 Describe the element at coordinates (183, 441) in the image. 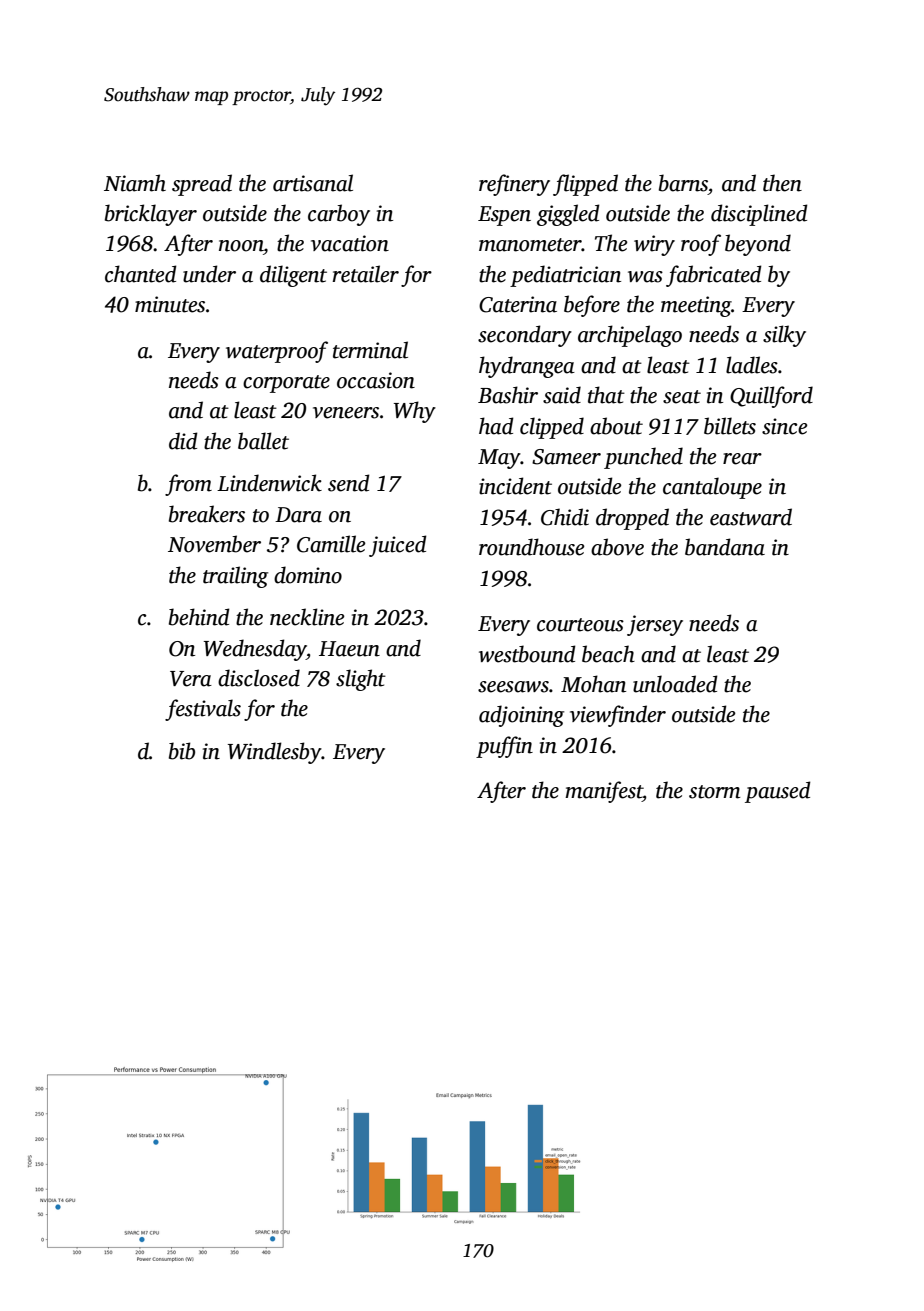

I see `did` at that location.
